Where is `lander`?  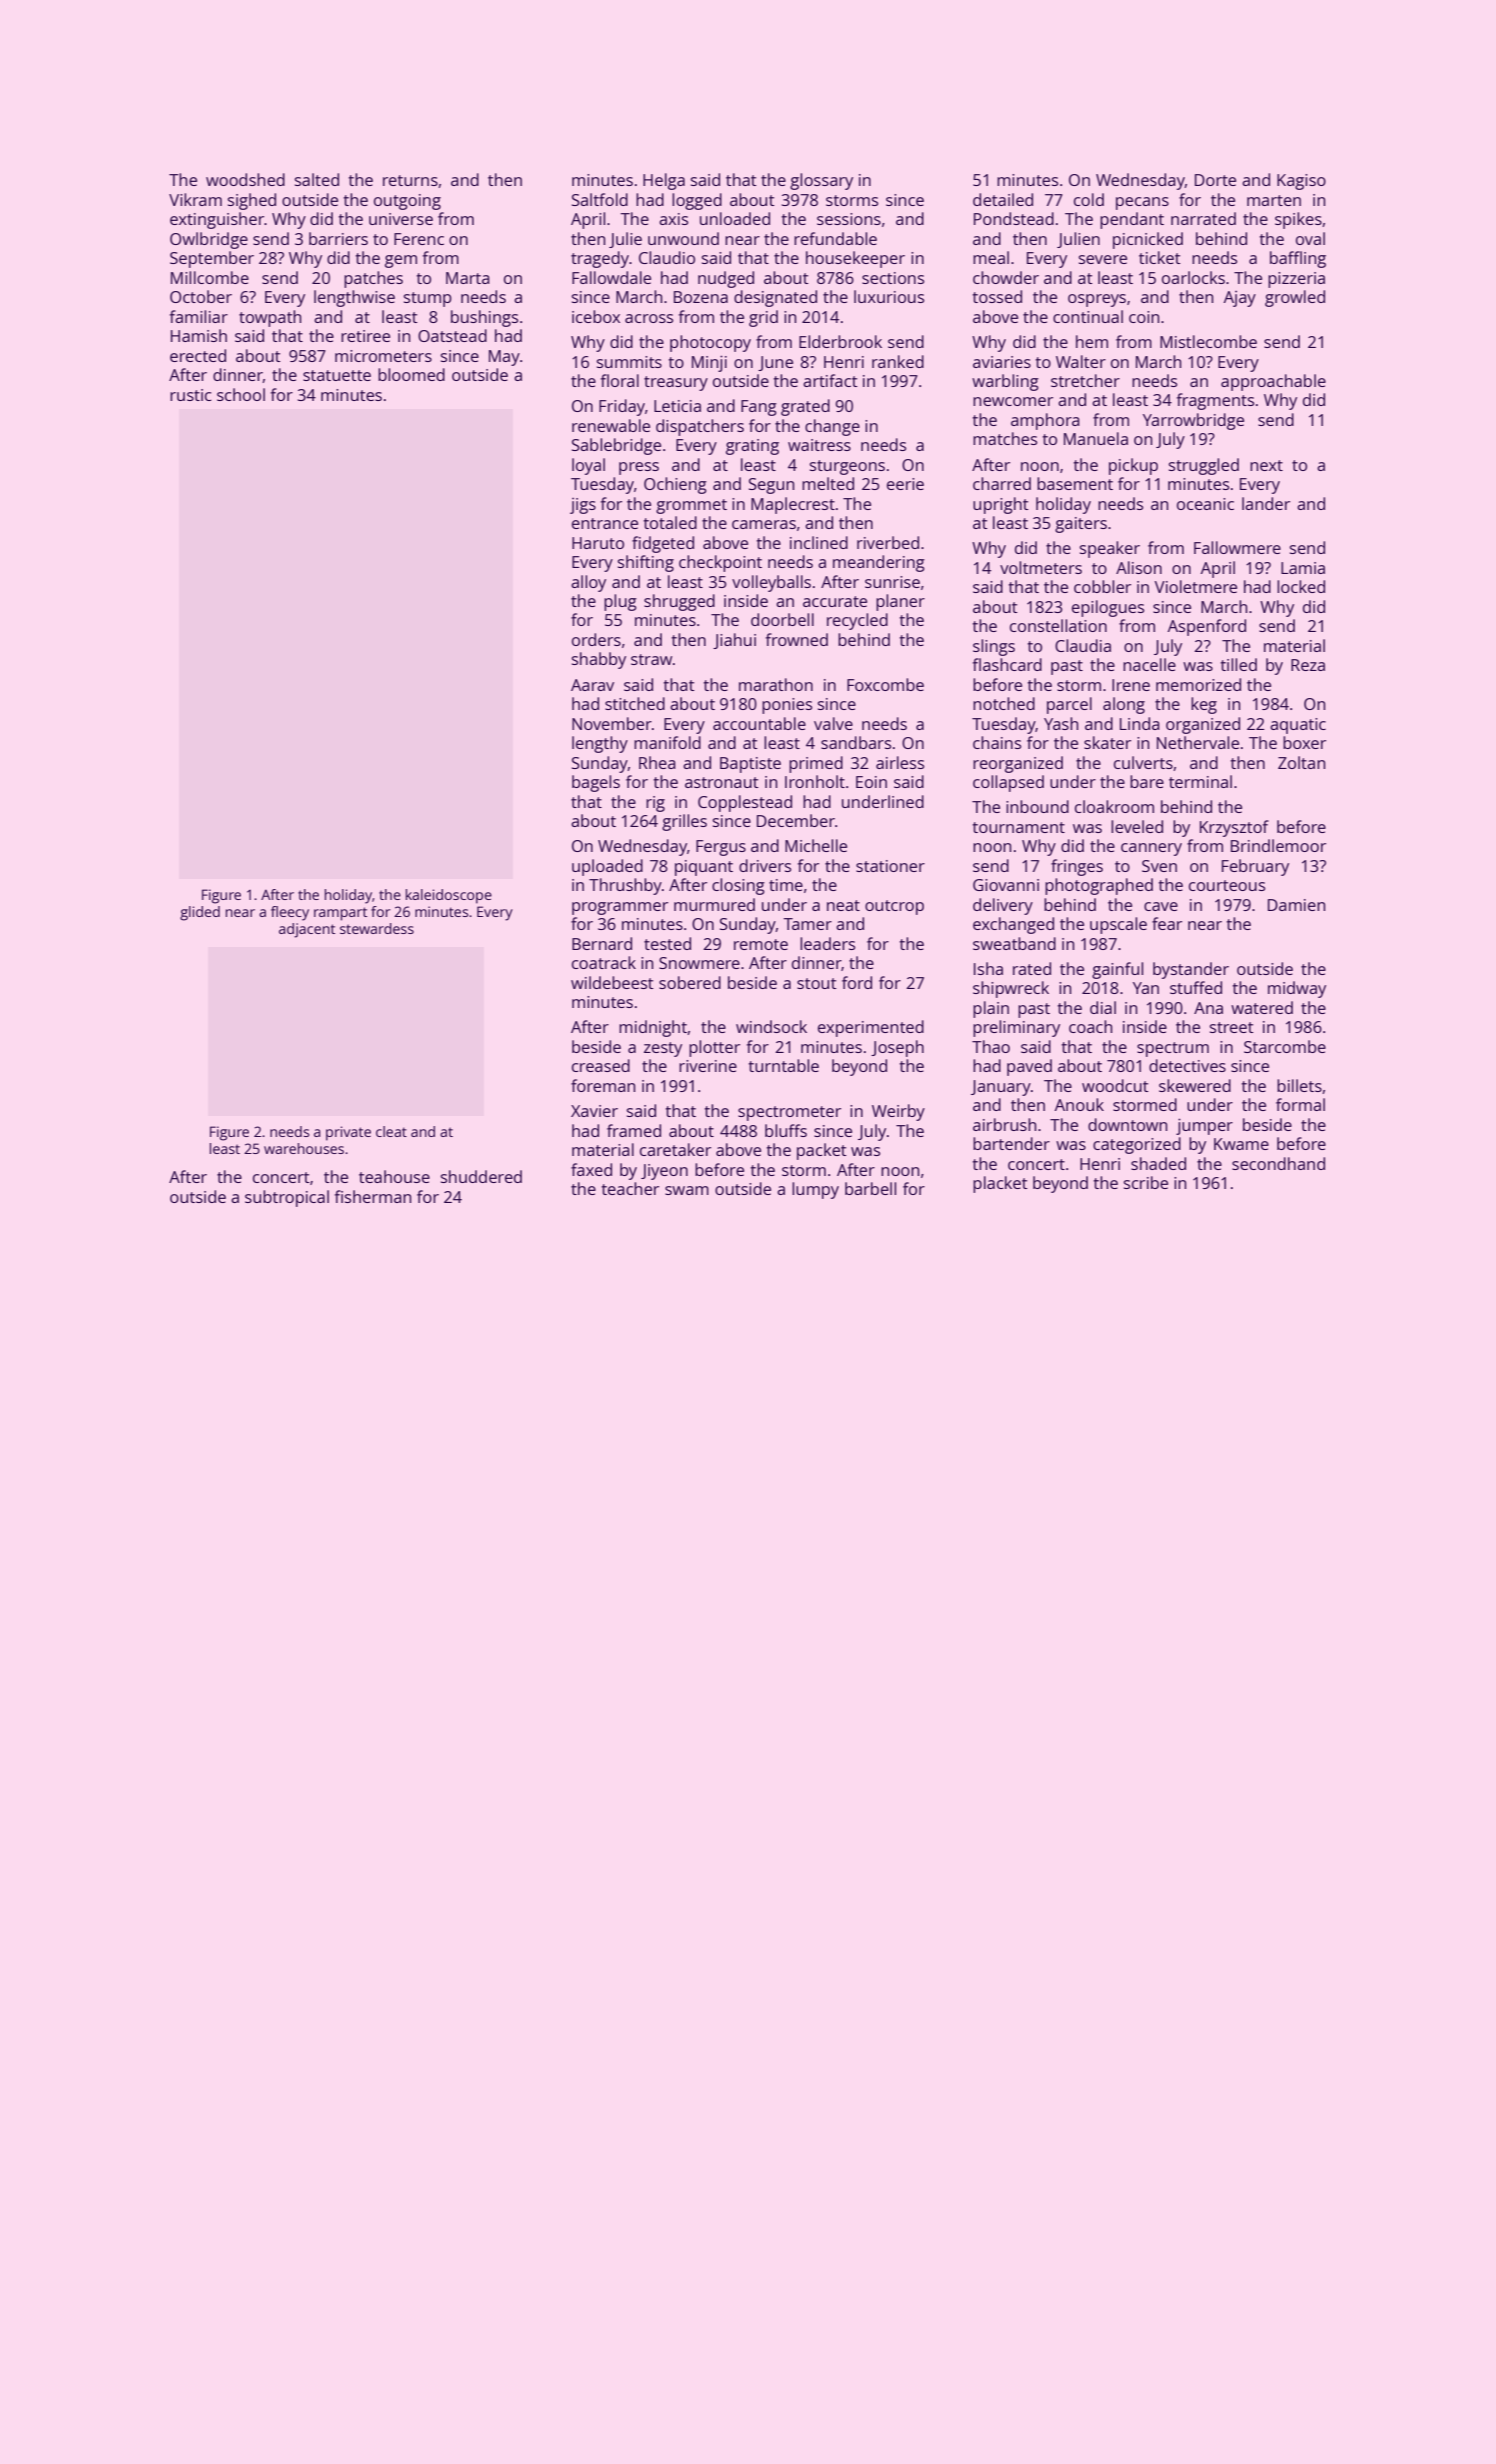 lander is located at coordinates (1266, 503).
